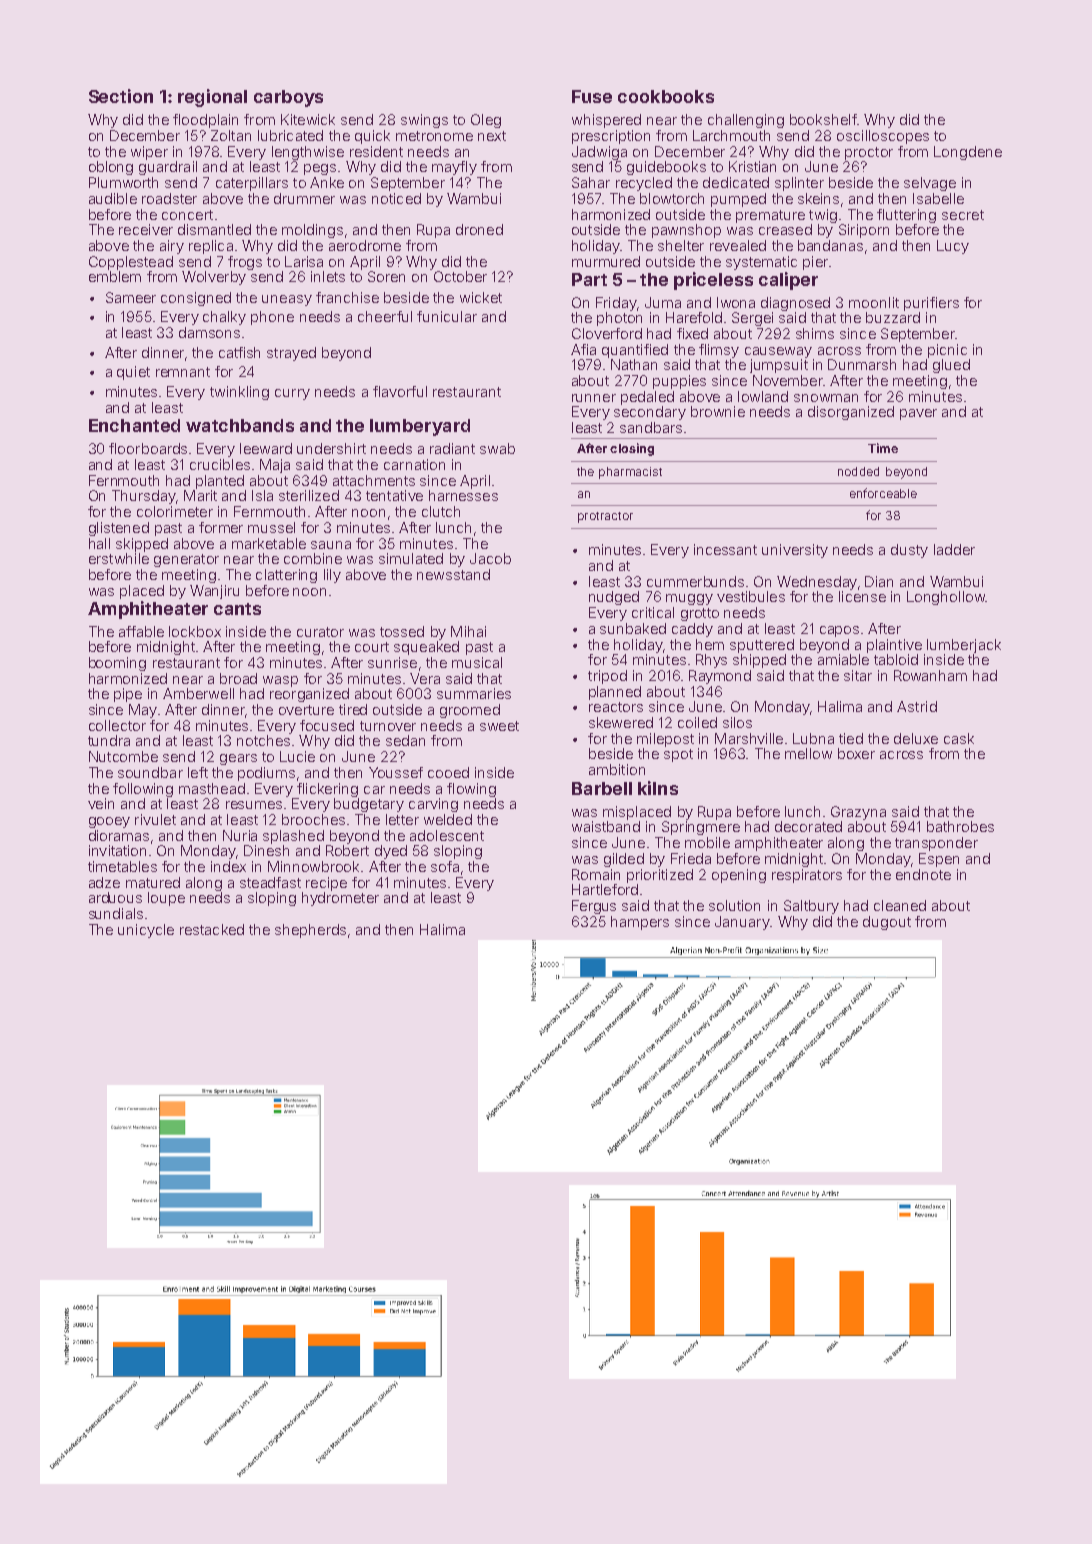 The height and width of the screenshot is (1544, 1092). I want to click on Grazyna, so click(858, 813).
